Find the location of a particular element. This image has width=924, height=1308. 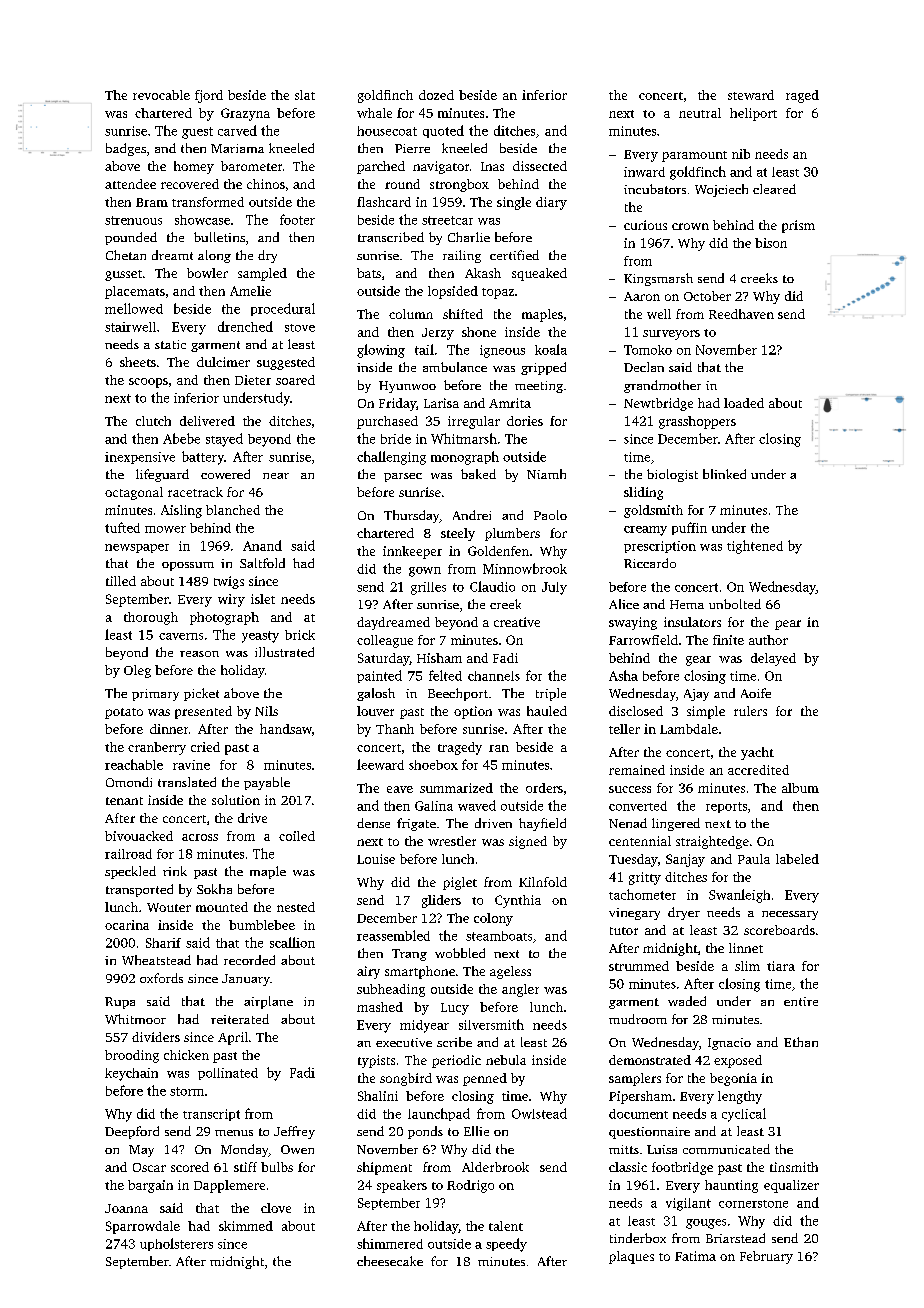

loaded is located at coordinates (744, 403).
